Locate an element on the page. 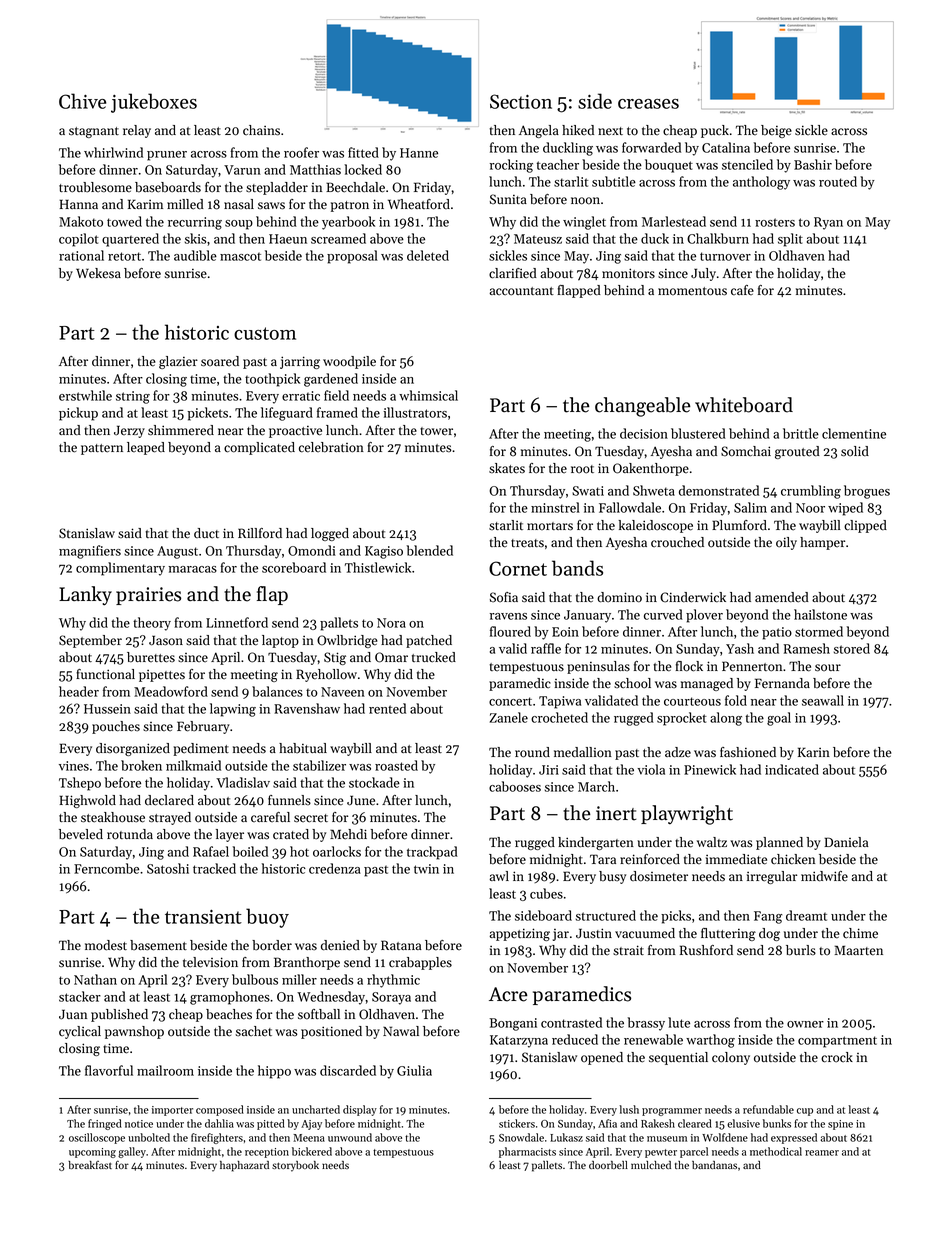 Image resolution: width=952 pixels, height=1233 pixels. storybook is located at coordinates (295, 1166).
